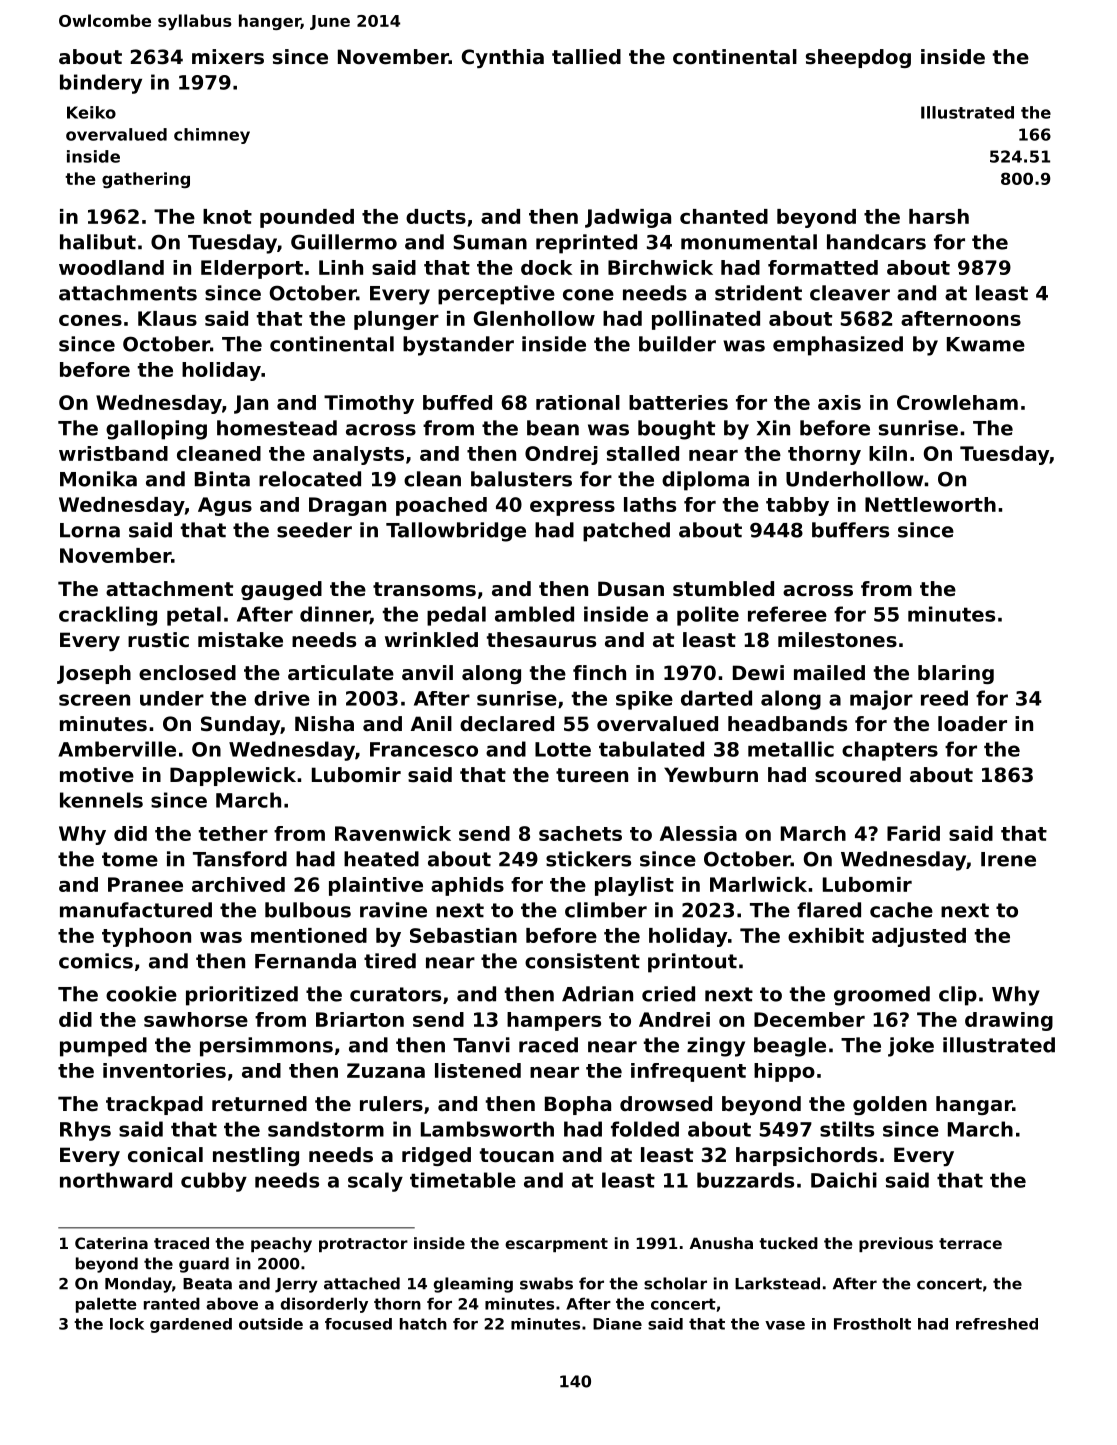 This image has height=1445, width=1117. I want to click on ducts, so click(436, 216).
